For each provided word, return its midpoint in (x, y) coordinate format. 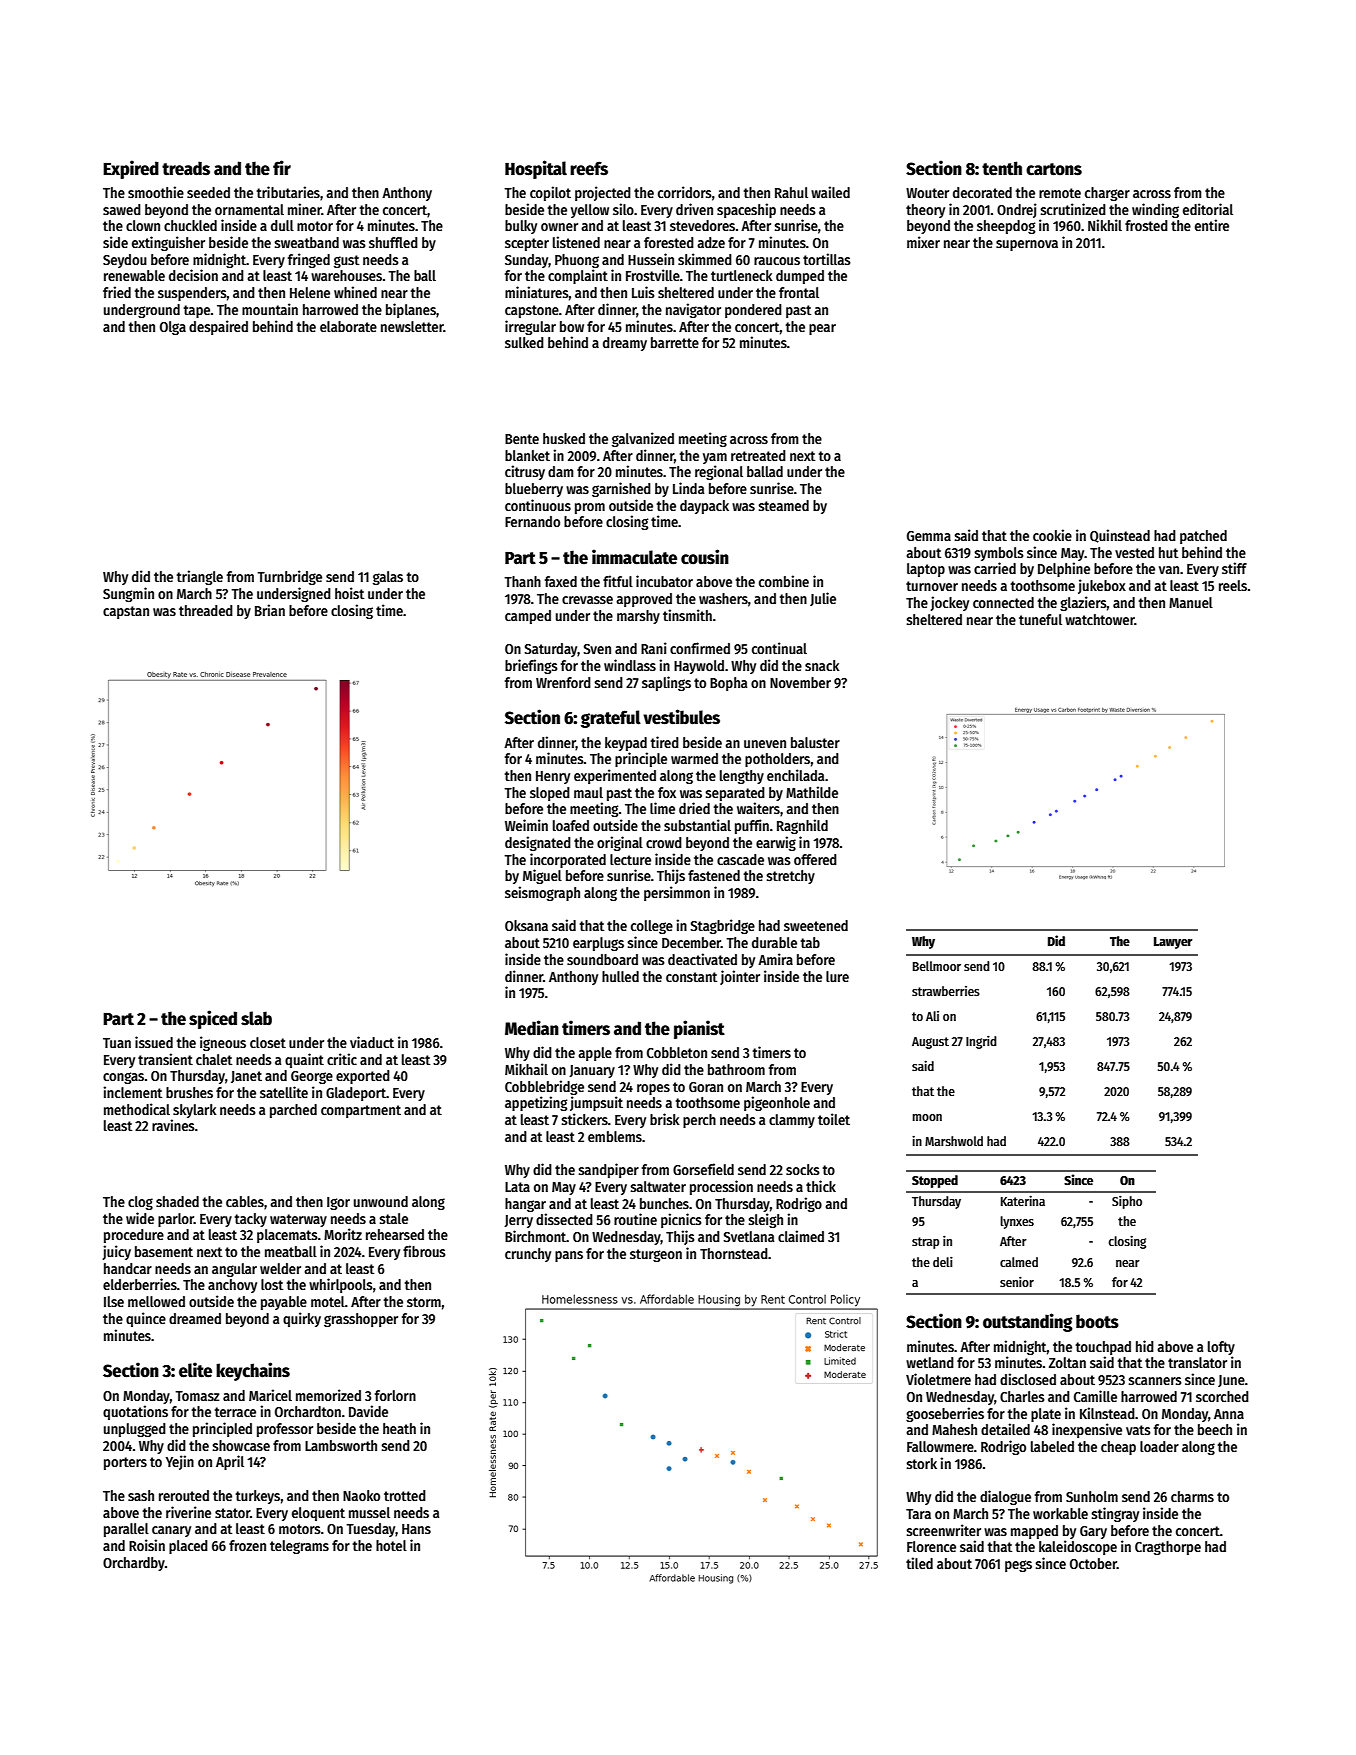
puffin (752, 826)
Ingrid (981, 1042)
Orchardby (134, 1564)
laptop (926, 570)
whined (355, 292)
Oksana (526, 925)
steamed (783, 505)
